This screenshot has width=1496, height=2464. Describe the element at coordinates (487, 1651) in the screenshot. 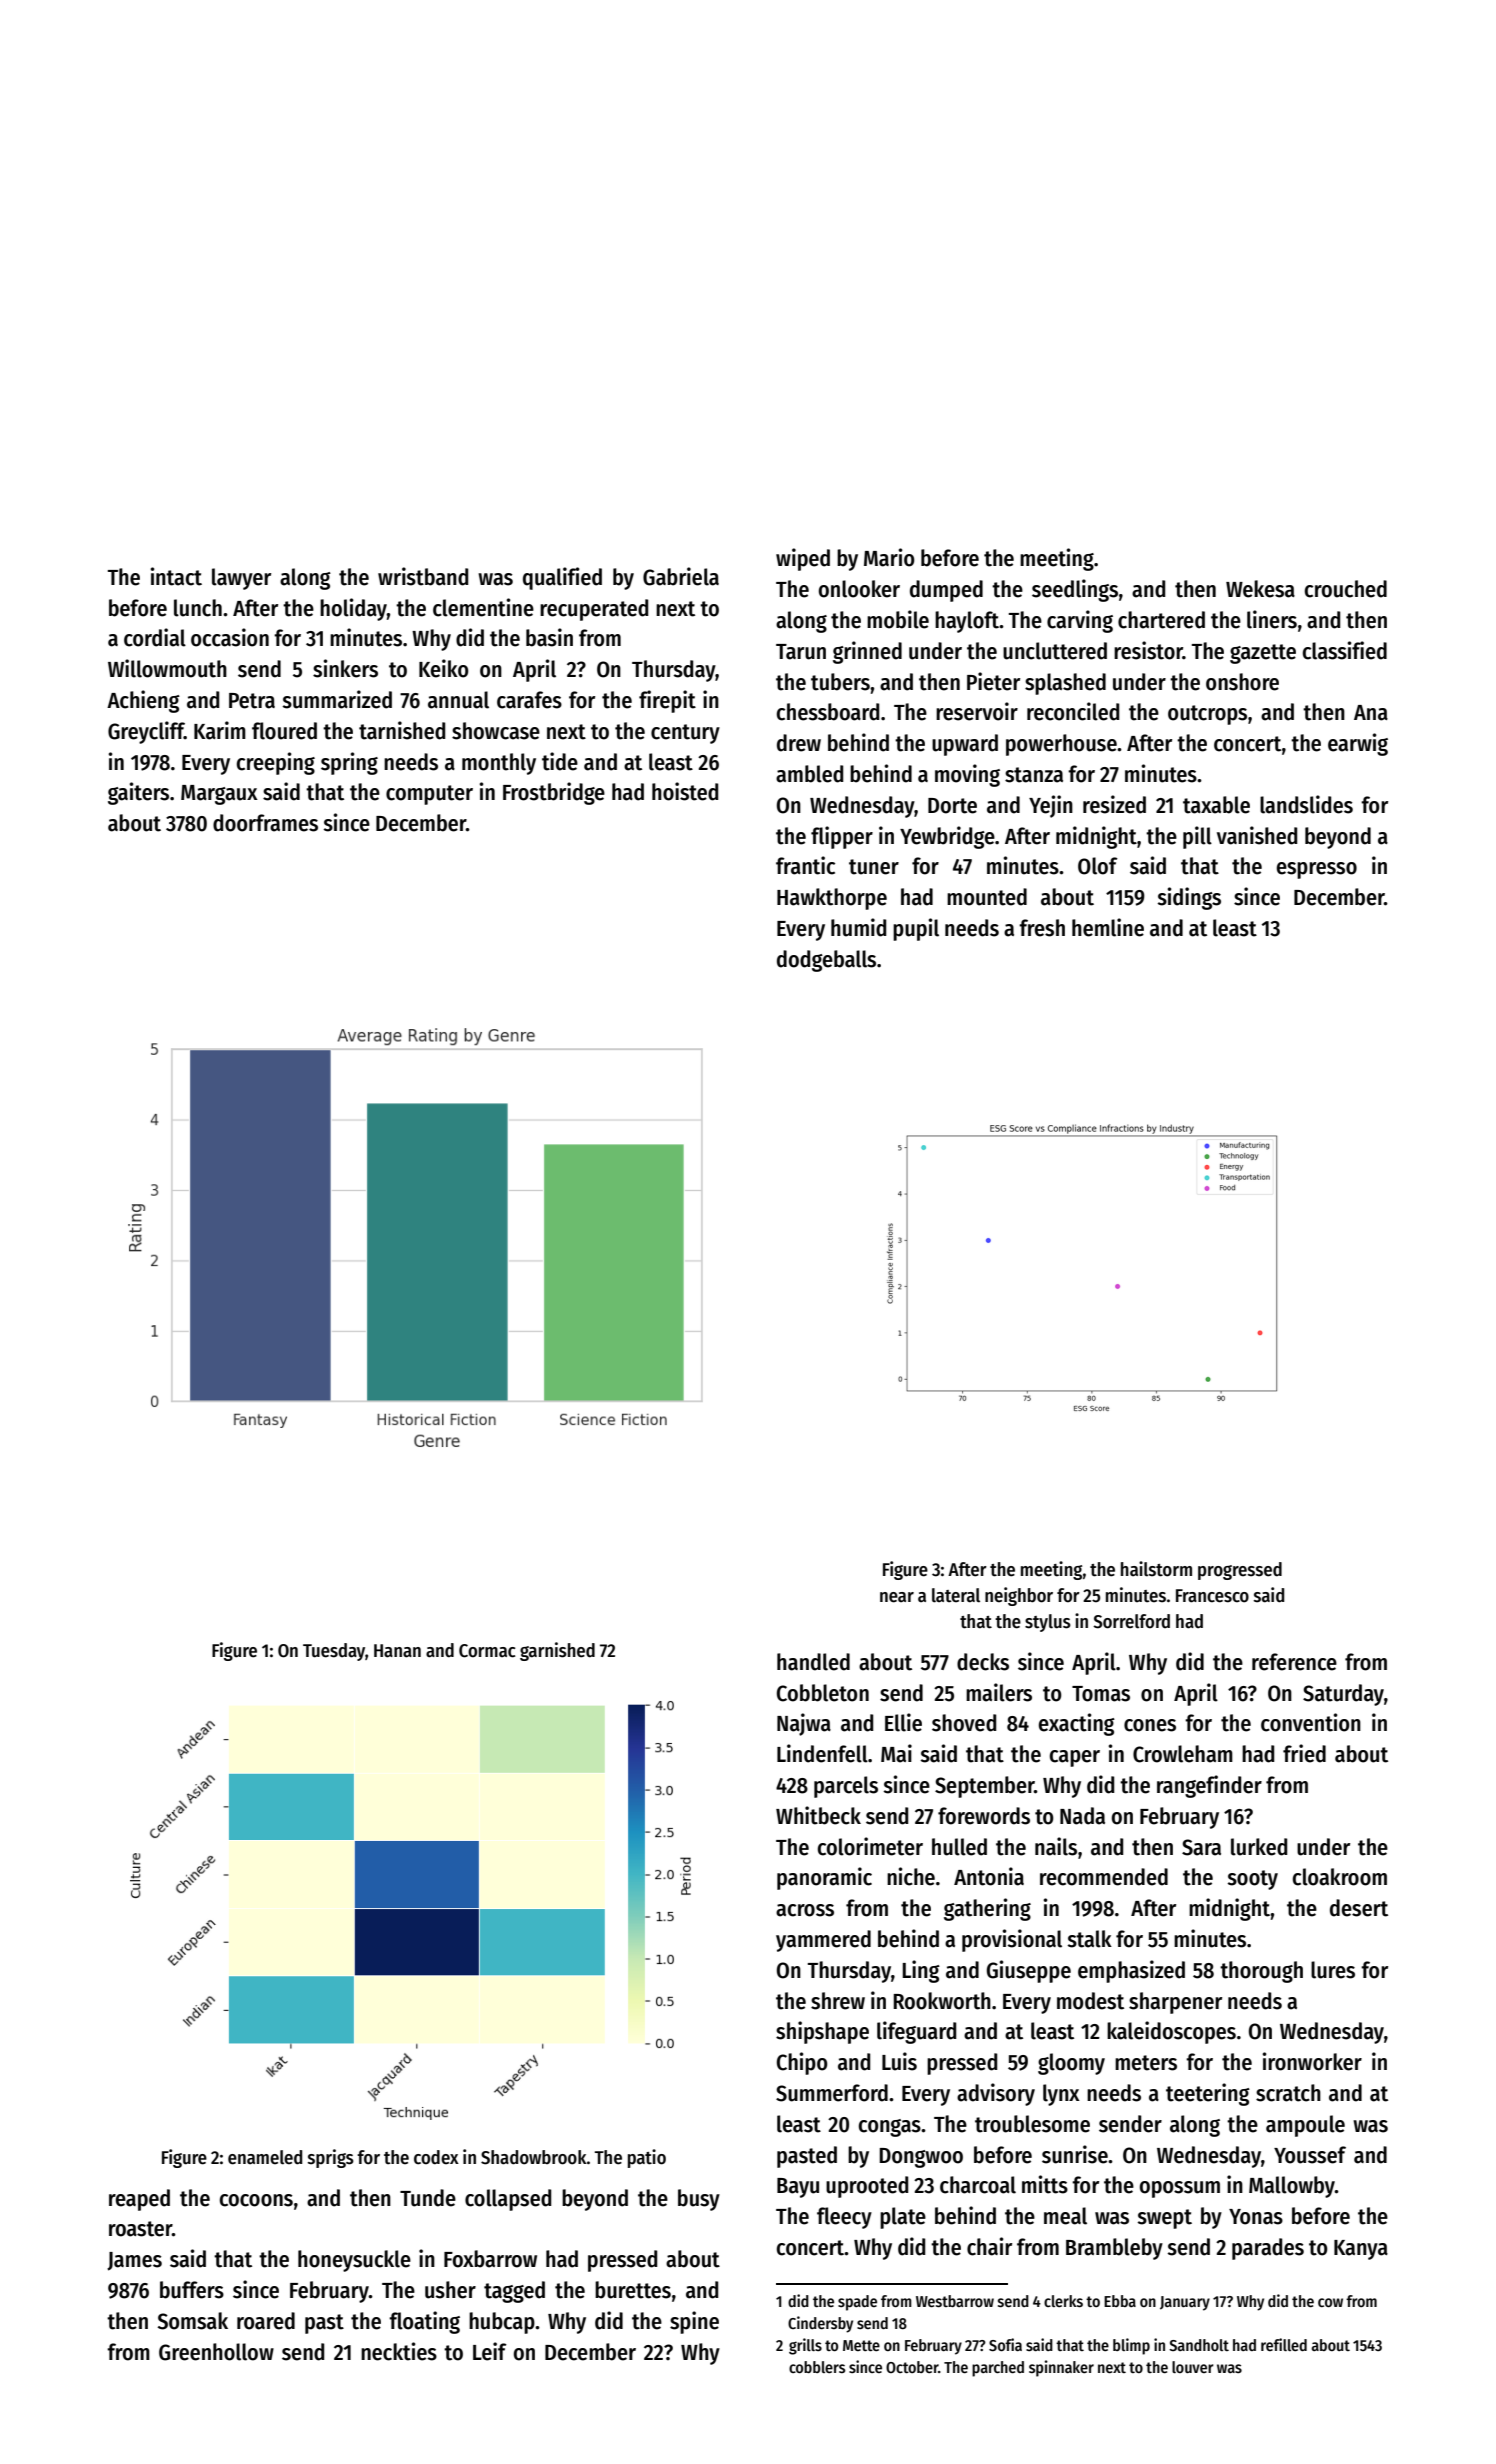

I see `Cormac` at that location.
